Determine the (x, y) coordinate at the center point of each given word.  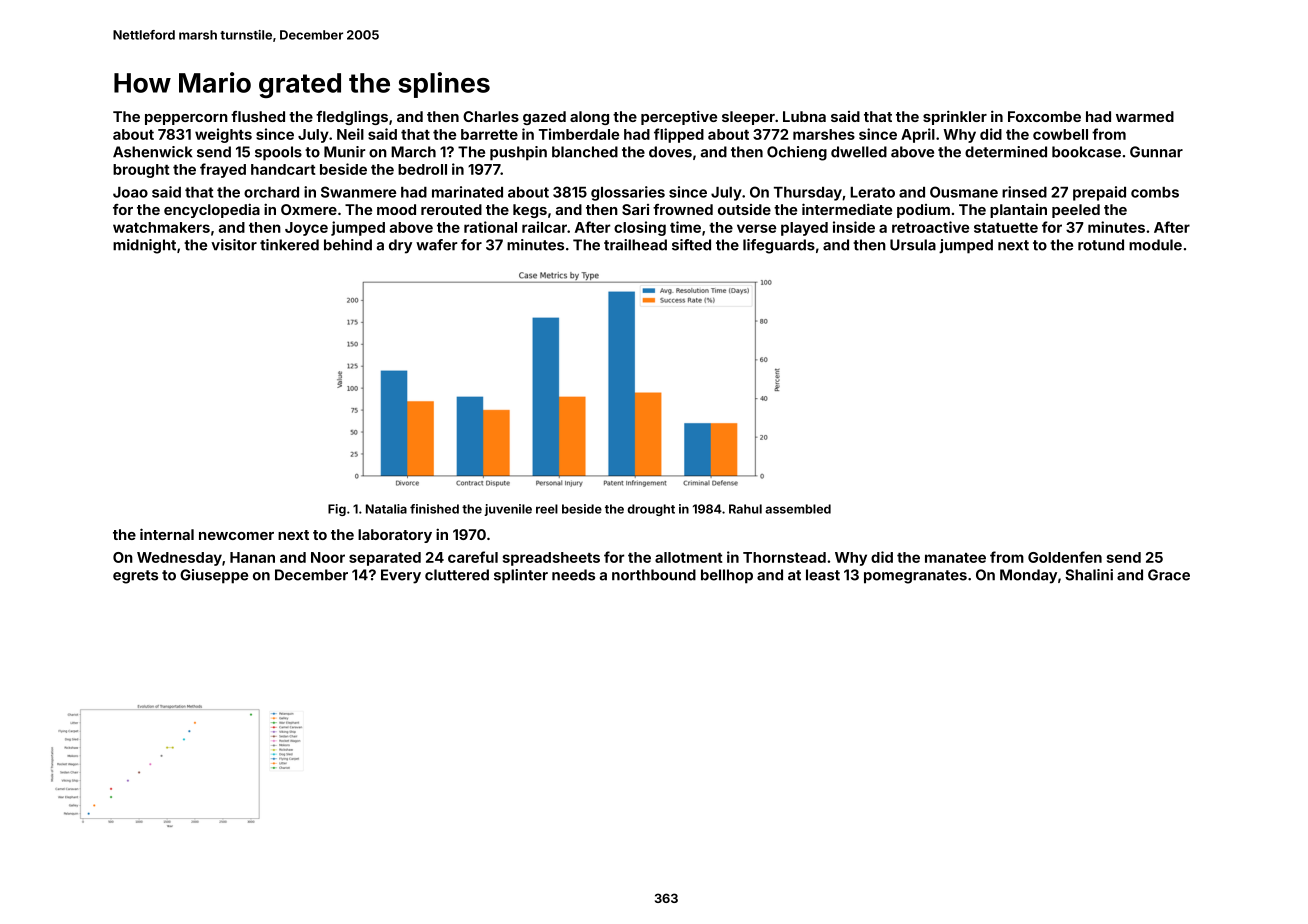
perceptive (679, 117)
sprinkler (955, 117)
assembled (798, 509)
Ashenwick (152, 152)
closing (640, 228)
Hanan (252, 557)
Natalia (386, 509)
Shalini (1089, 575)
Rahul (745, 509)
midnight (144, 246)
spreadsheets (551, 559)
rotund (1101, 245)
